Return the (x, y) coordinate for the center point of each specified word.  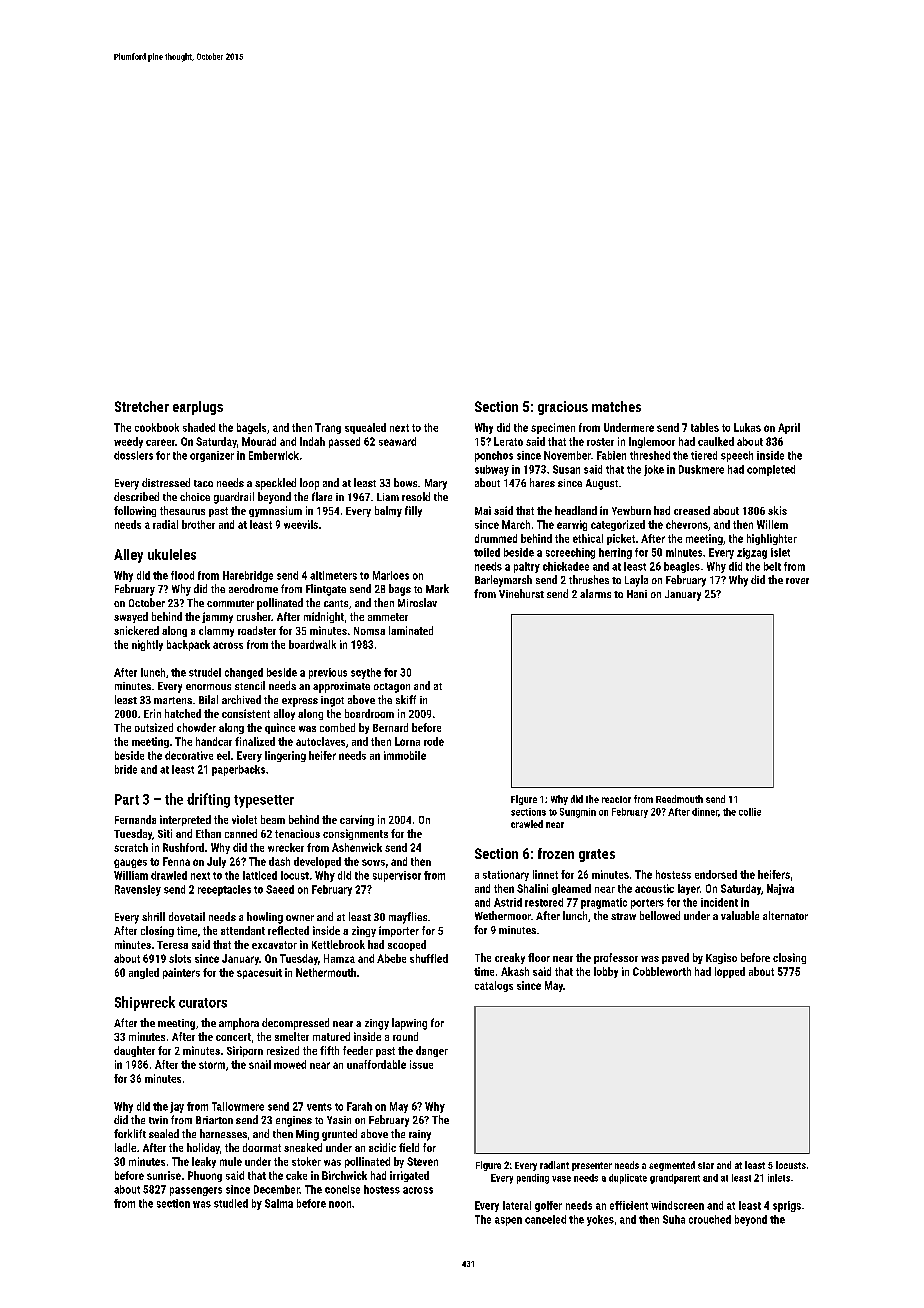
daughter (134, 1051)
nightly (147, 645)
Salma (279, 1203)
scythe (366, 673)
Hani (637, 594)
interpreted (185, 820)
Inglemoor (652, 442)
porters (647, 904)
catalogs (494, 986)
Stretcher (142, 406)
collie (750, 812)
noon (340, 1204)
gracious (563, 408)
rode (434, 741)
